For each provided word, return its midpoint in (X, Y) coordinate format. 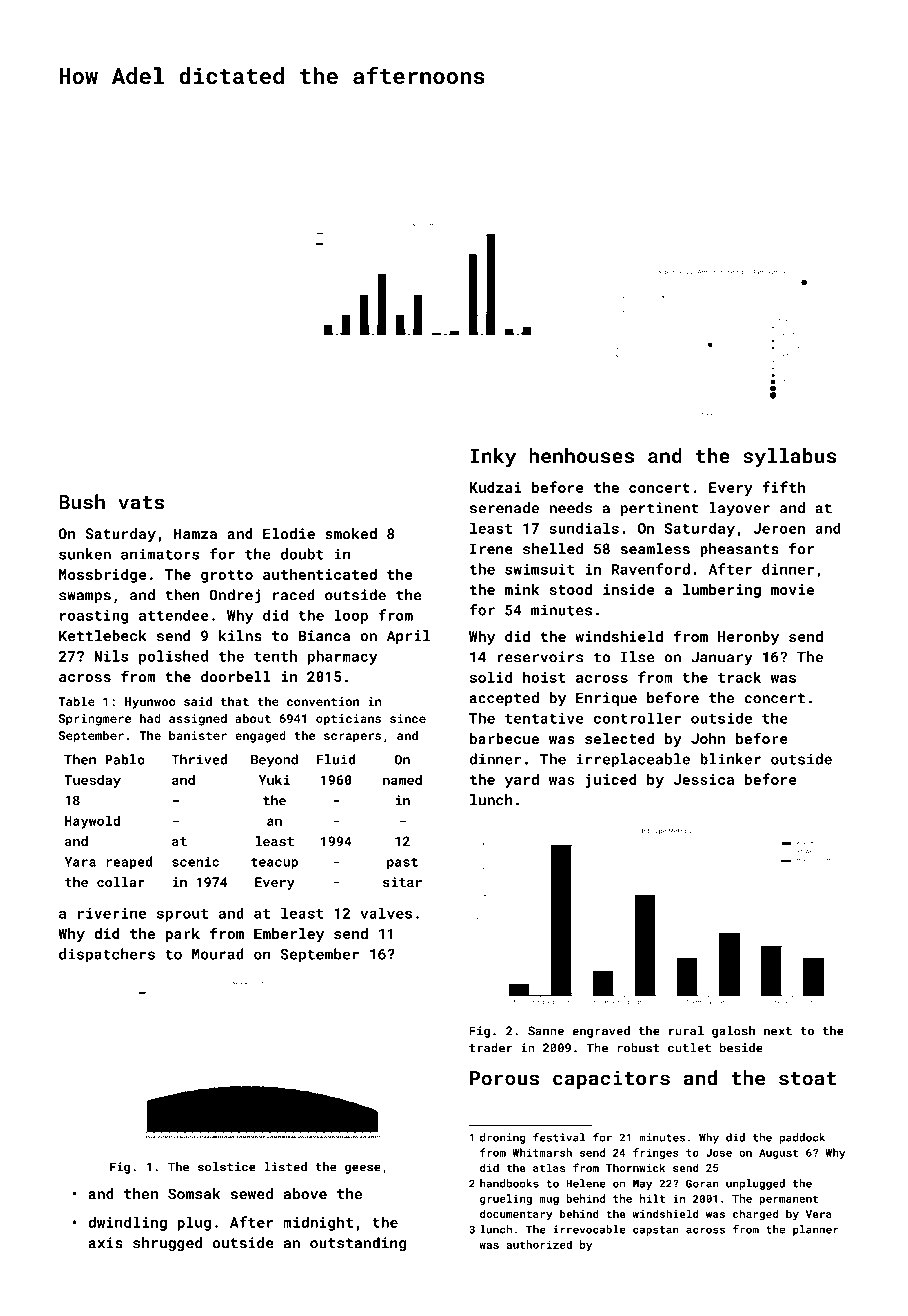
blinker (730, 759)
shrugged (167, 1244)
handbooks (509, 1183)
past (402, 863)
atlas (549, 1167)
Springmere (95, 720)
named (402, 780)
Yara (80, 862)
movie (792, 589)
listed (285, 1167)
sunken (85, 554)
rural (686, 1031)
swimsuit (540, 569)
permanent (789, 1200)
